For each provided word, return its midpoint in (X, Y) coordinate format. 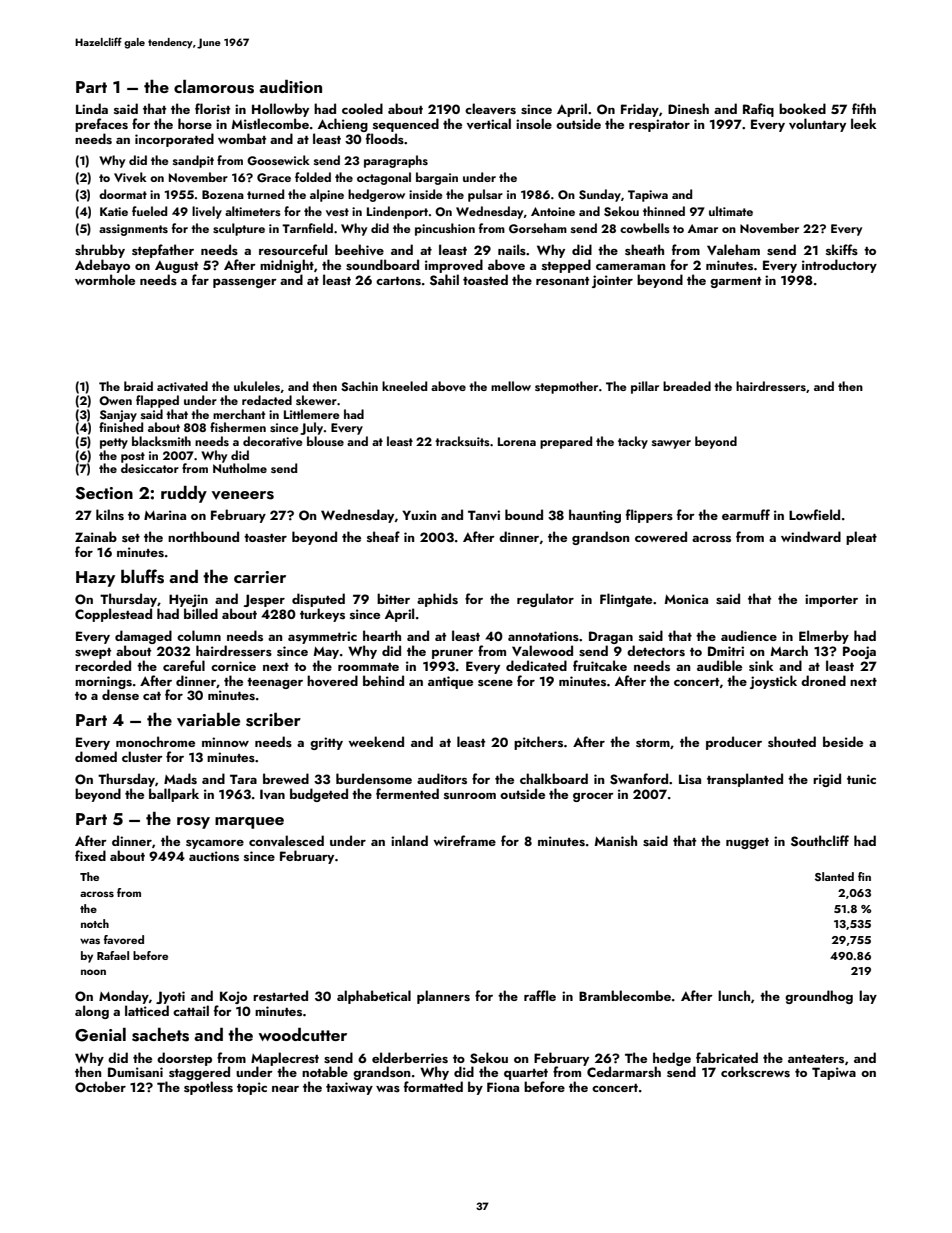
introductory (839, 266)
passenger (245, 283)
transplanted (745, 780)
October (100, 1087)
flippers (649, 516)
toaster (265, 538)
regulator (545, 600)
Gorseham (538, 228)
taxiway (349, 1088)
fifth (864, 108)
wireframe (465, 840)
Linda (92, 108)
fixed (90, 855)
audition (290, 86)
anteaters (816, 1059)
